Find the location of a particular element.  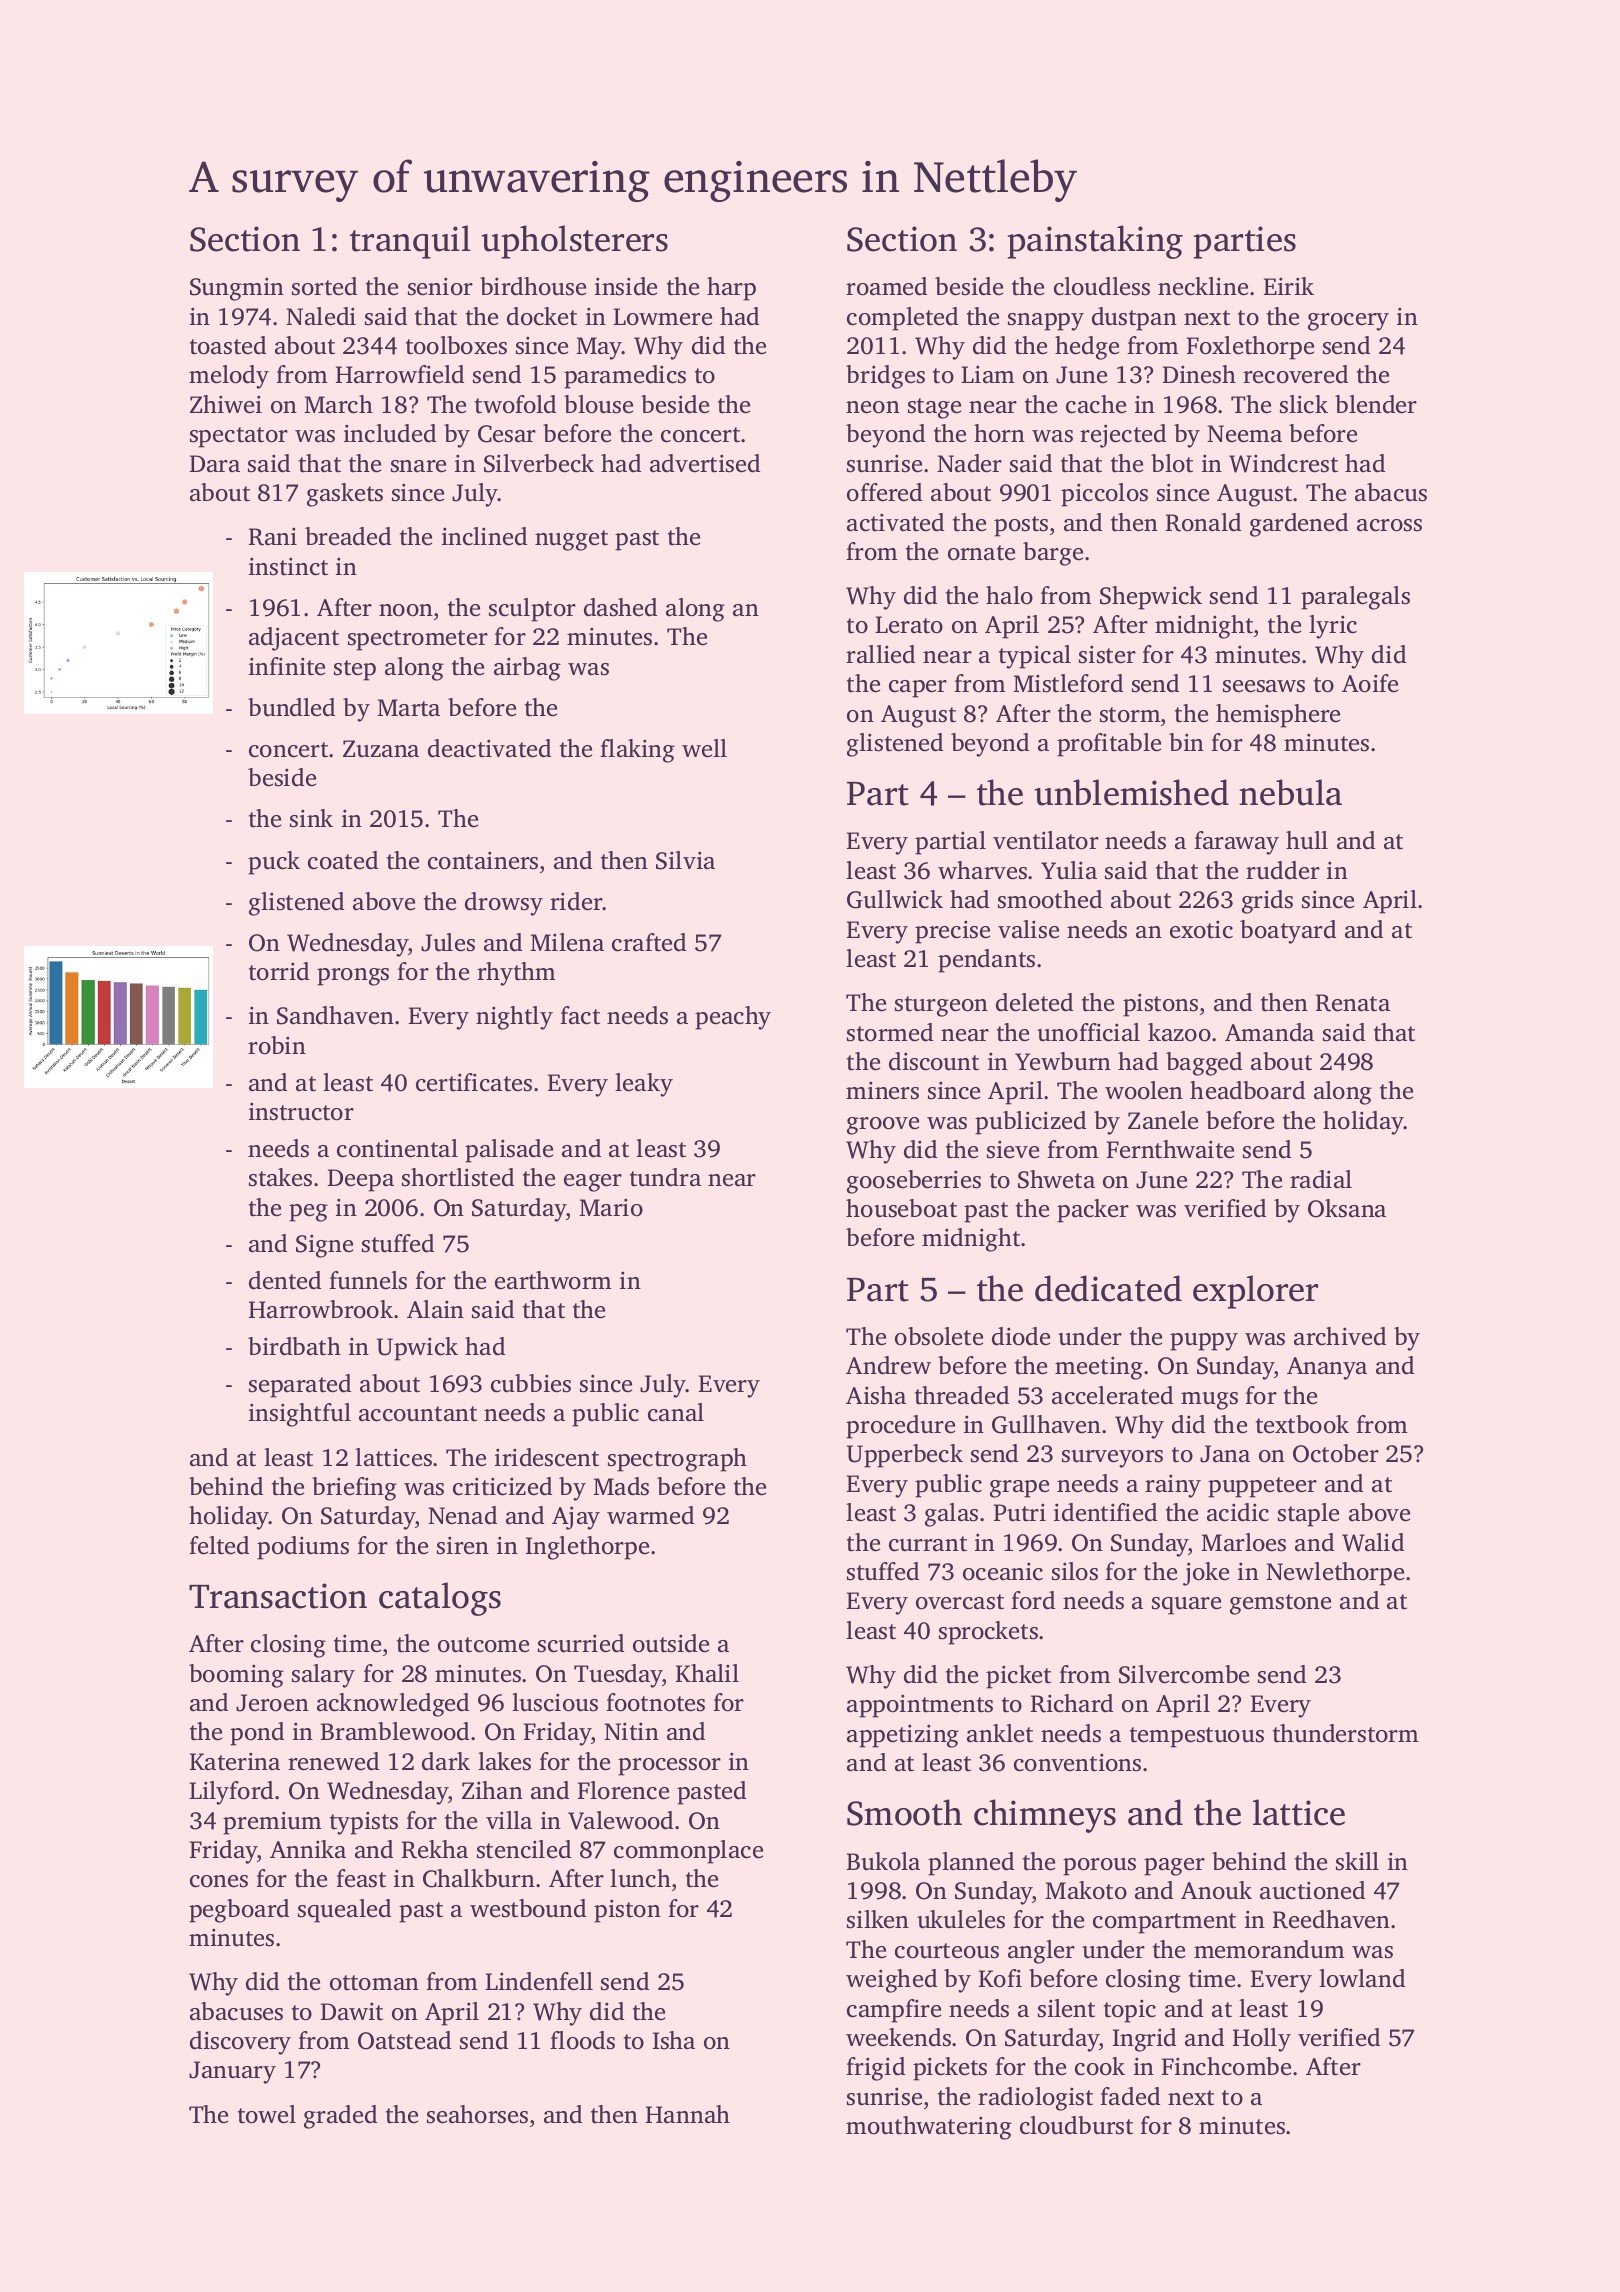

lunch is located at coordinates (640, 1878).
